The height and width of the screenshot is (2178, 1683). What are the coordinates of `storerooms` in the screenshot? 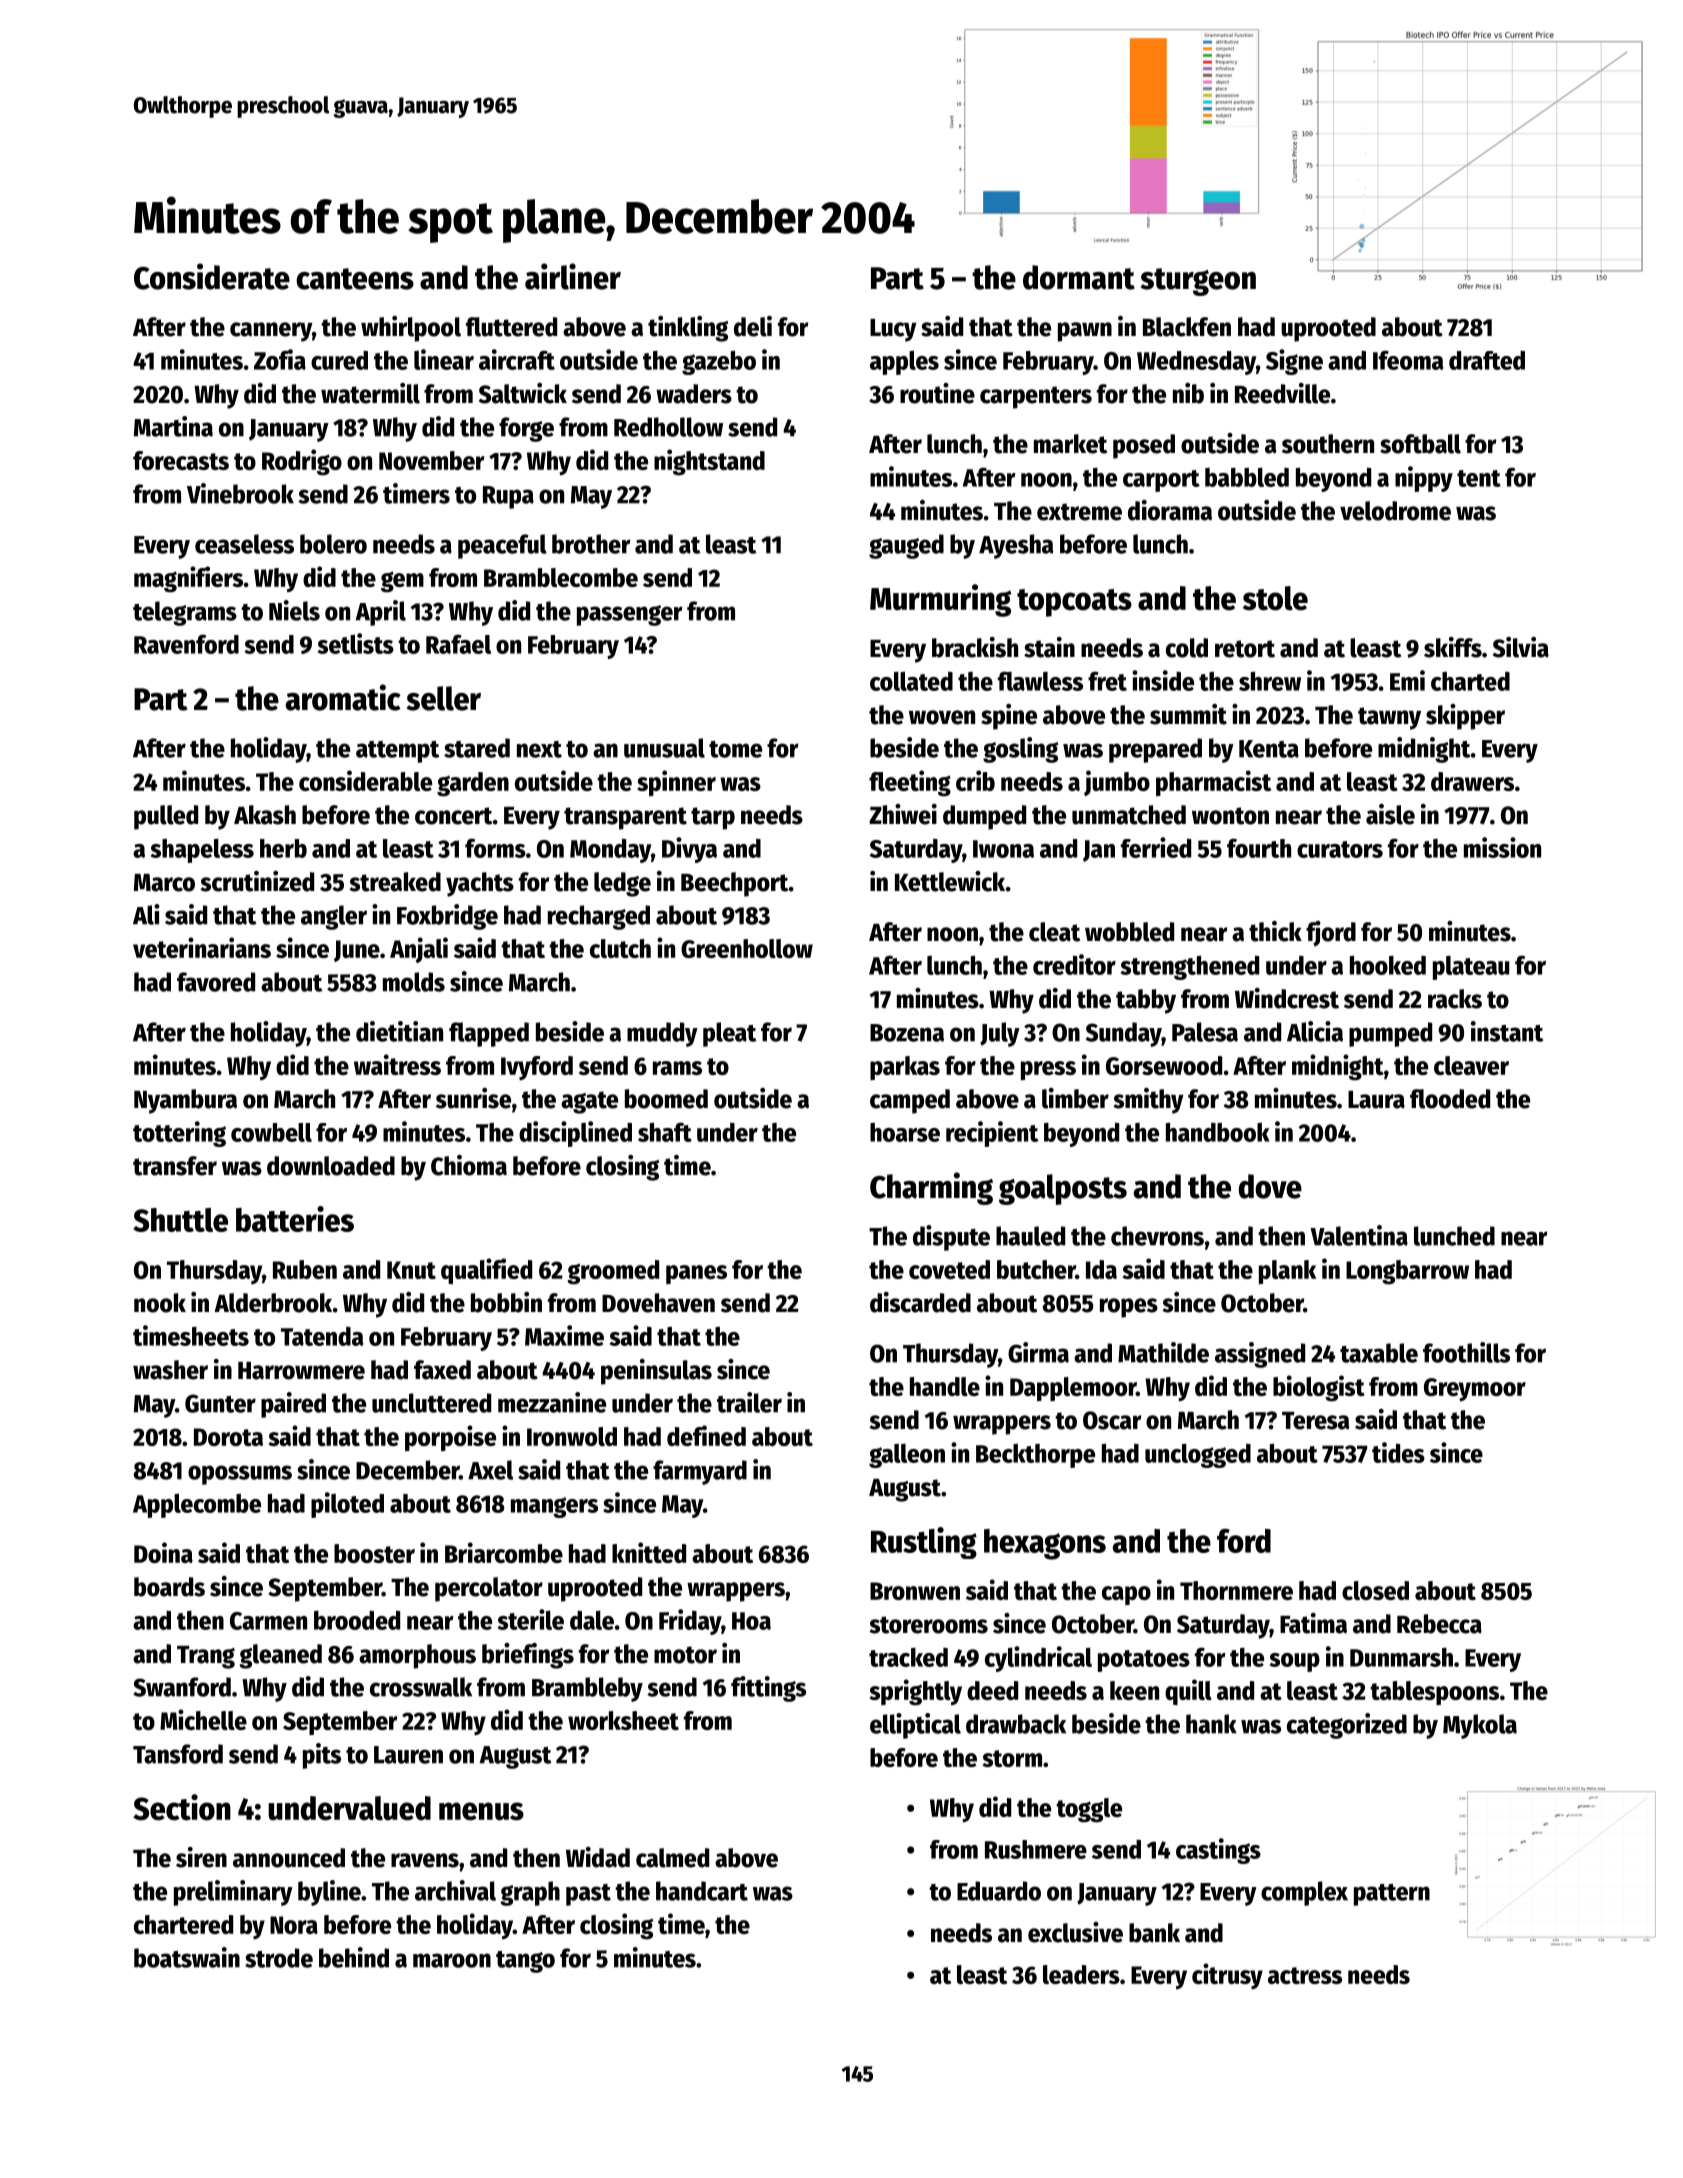 It's located at (928, 1625).
